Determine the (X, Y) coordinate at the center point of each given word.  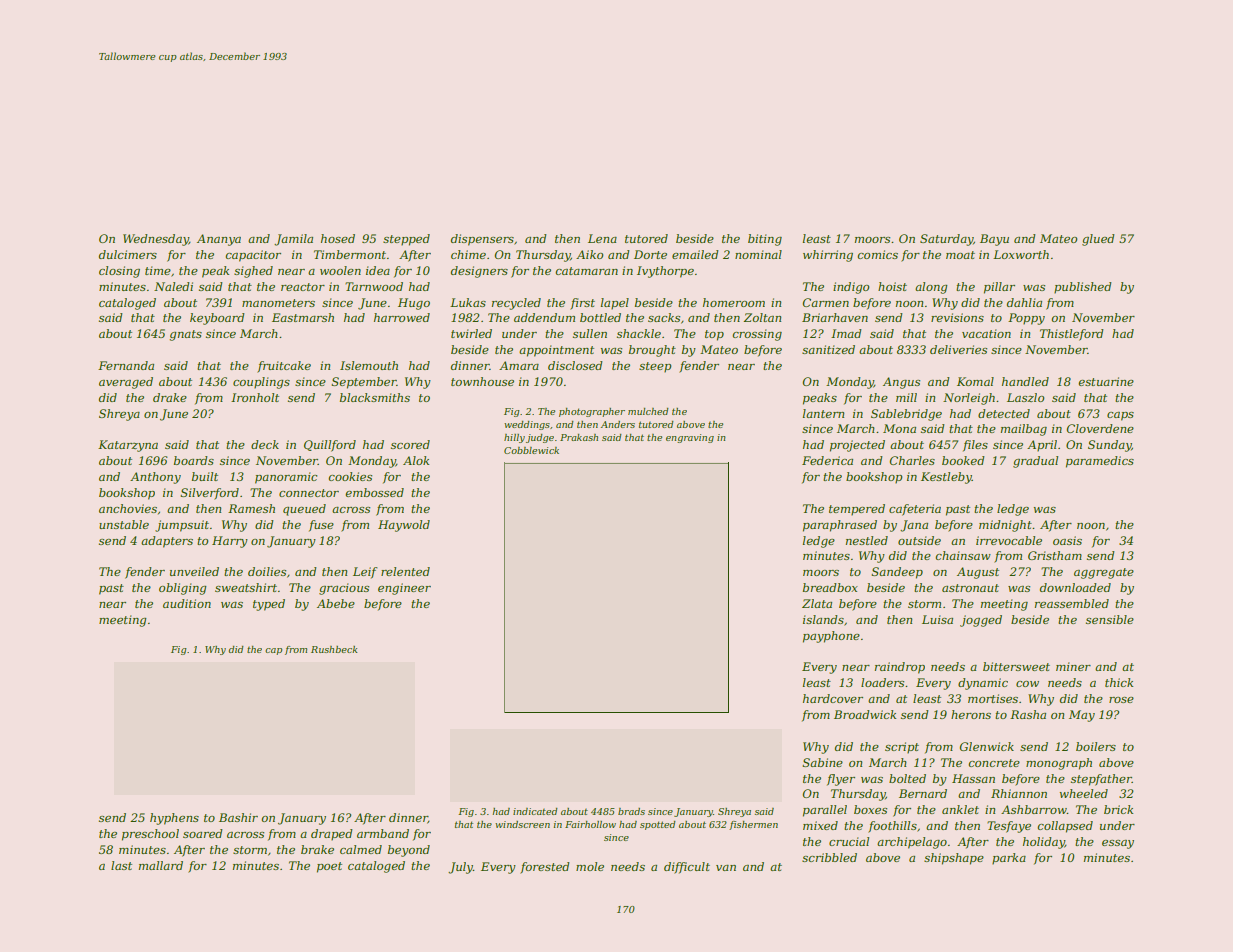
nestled (867, 540)
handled (1025, 381)
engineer (404, 589)
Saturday (946, 240)
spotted (658, 825)
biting (765, 240)
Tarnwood (374, 286)
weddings (527, 425)
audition (187, 603)
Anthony (155, 478)
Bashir (238, 817)
